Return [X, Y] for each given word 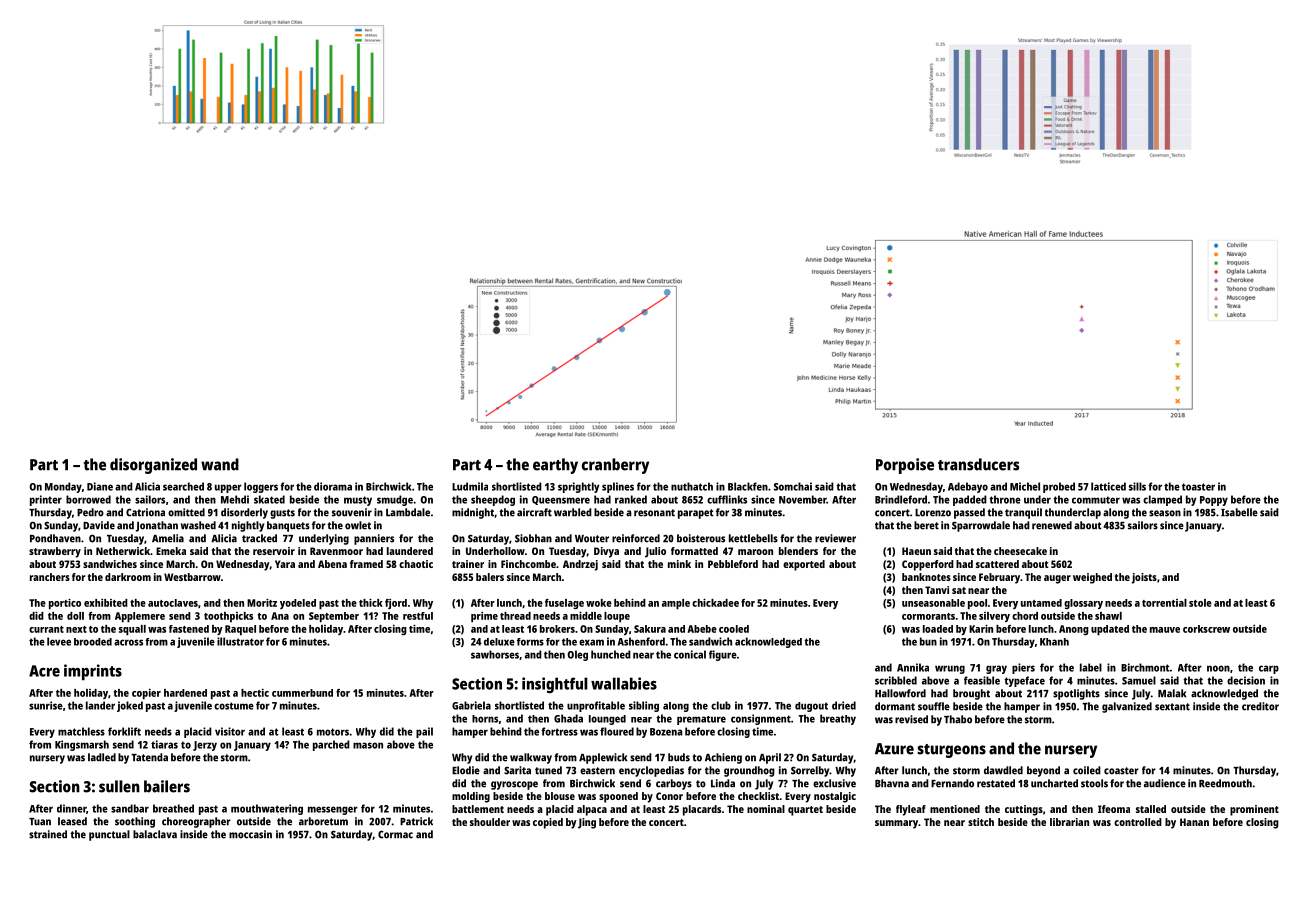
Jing [587, 823]
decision [1246, 680]
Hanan [1194, 822]
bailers [167, 786]
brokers [557, 629]
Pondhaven [55, 538]
